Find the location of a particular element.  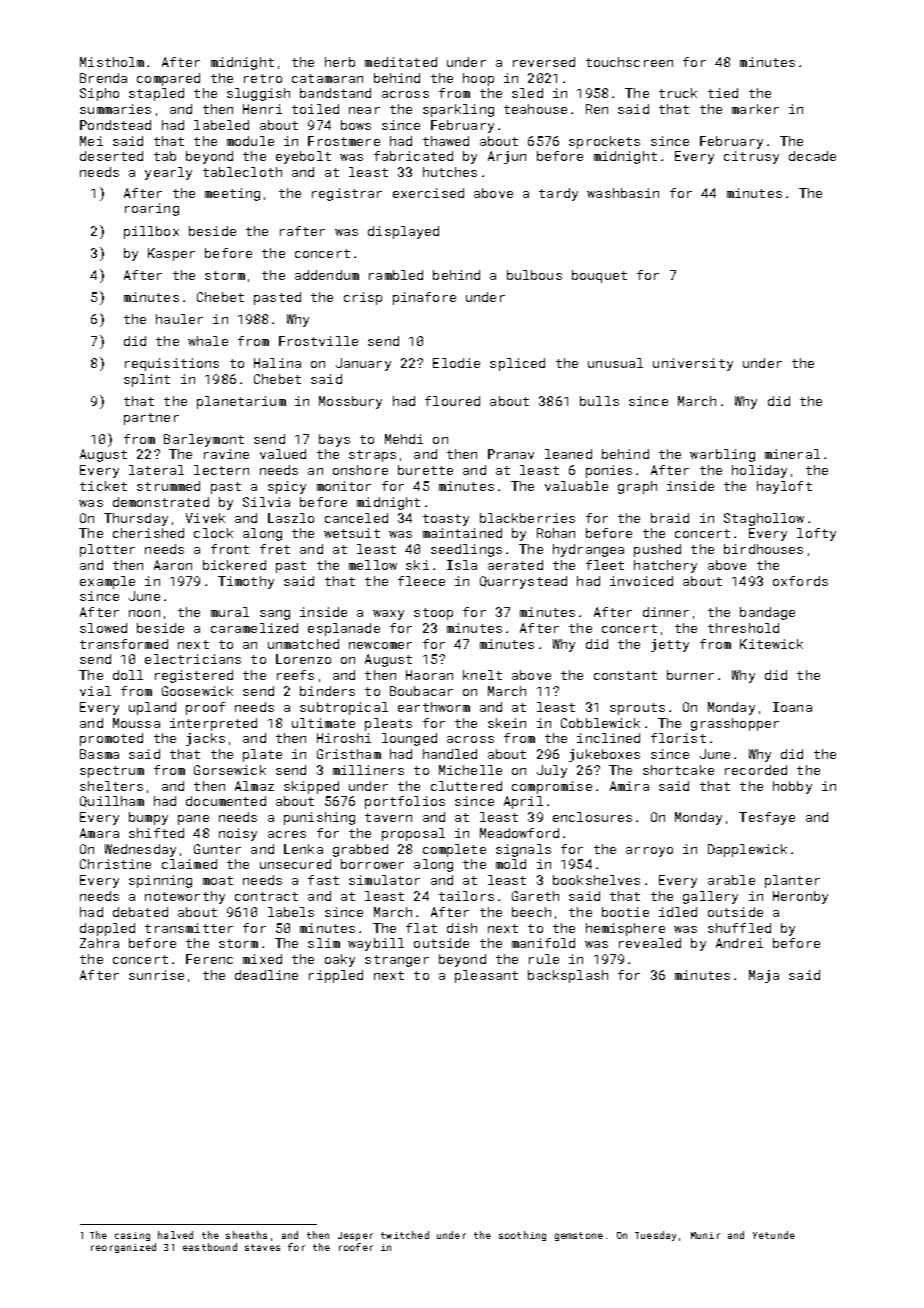

pleasant is located at coordinates (486, 976).
